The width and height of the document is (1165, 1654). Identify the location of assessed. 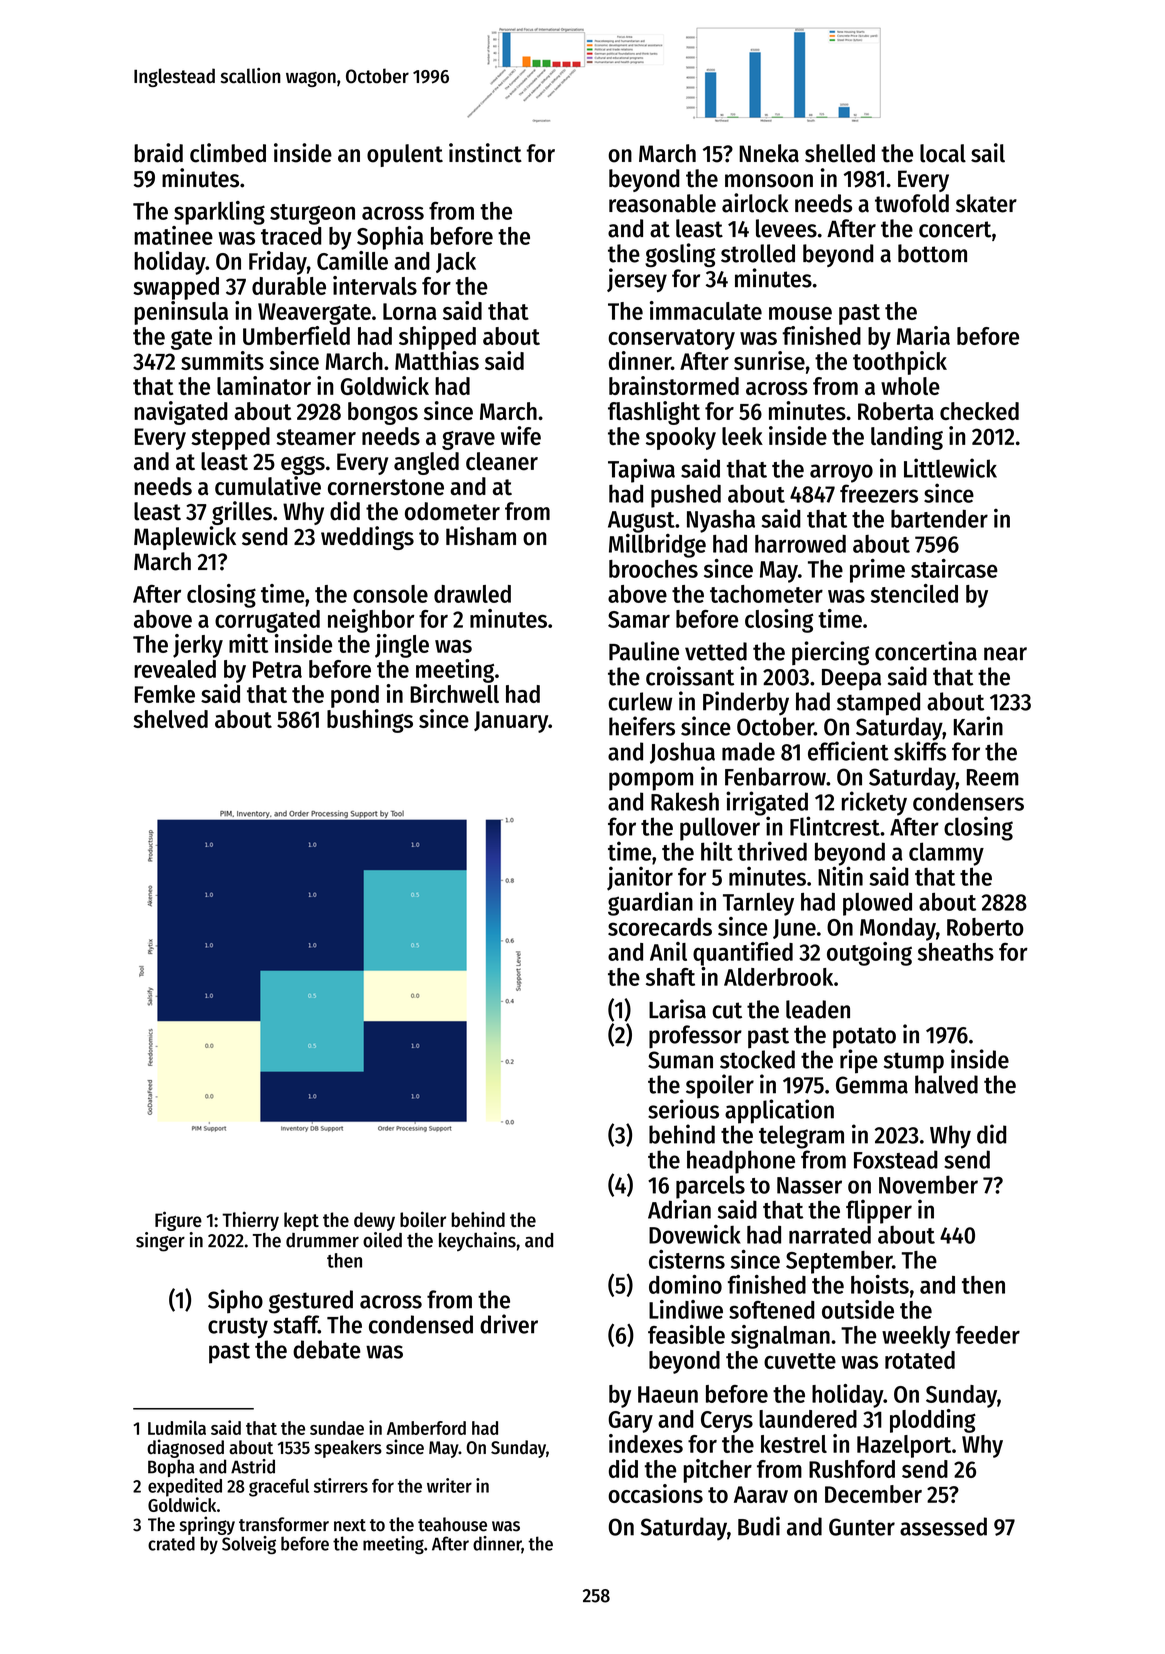
(943, 1526).
